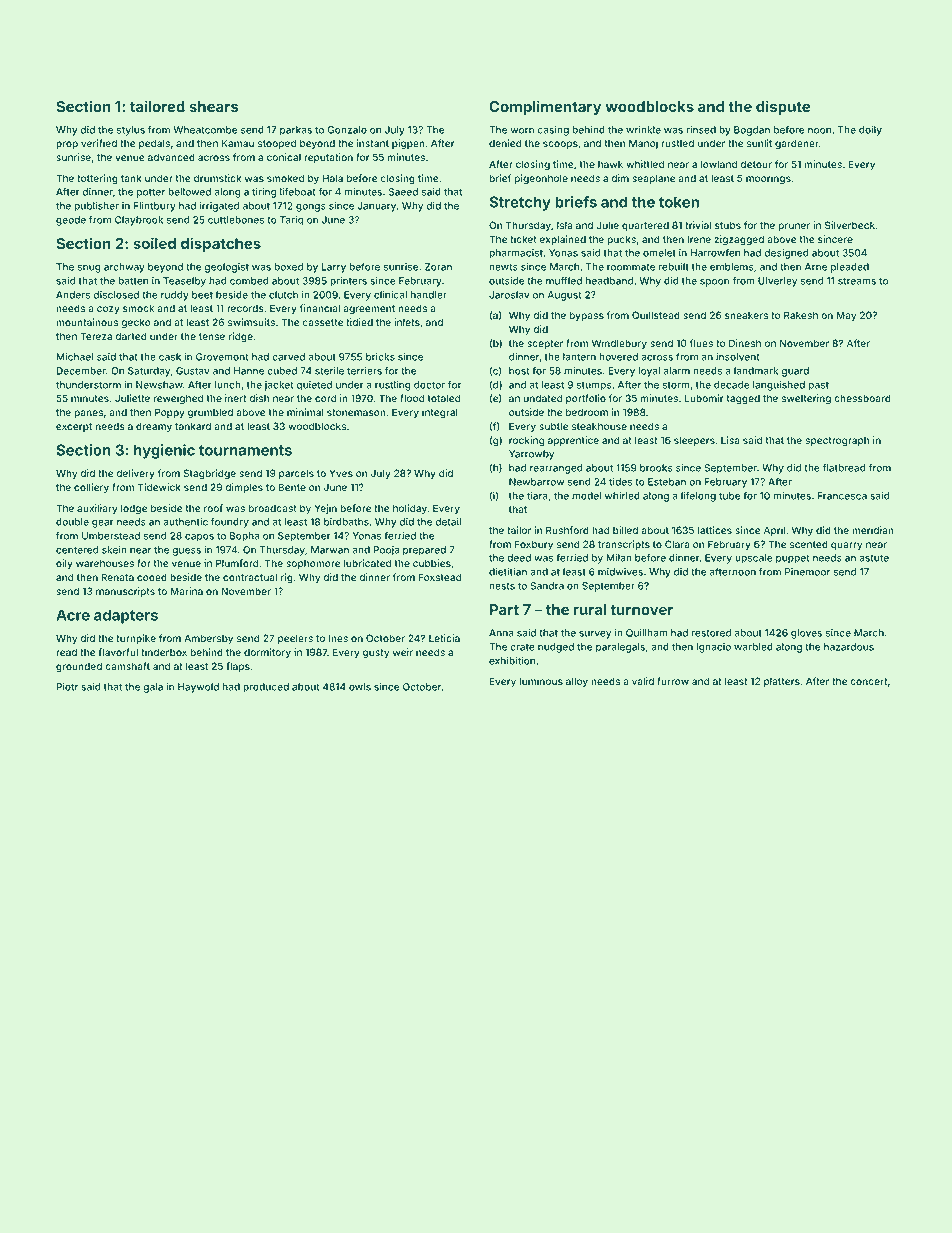 The width and height of the document is (952, 1233). I want to click on owls, so click(360, 687).
